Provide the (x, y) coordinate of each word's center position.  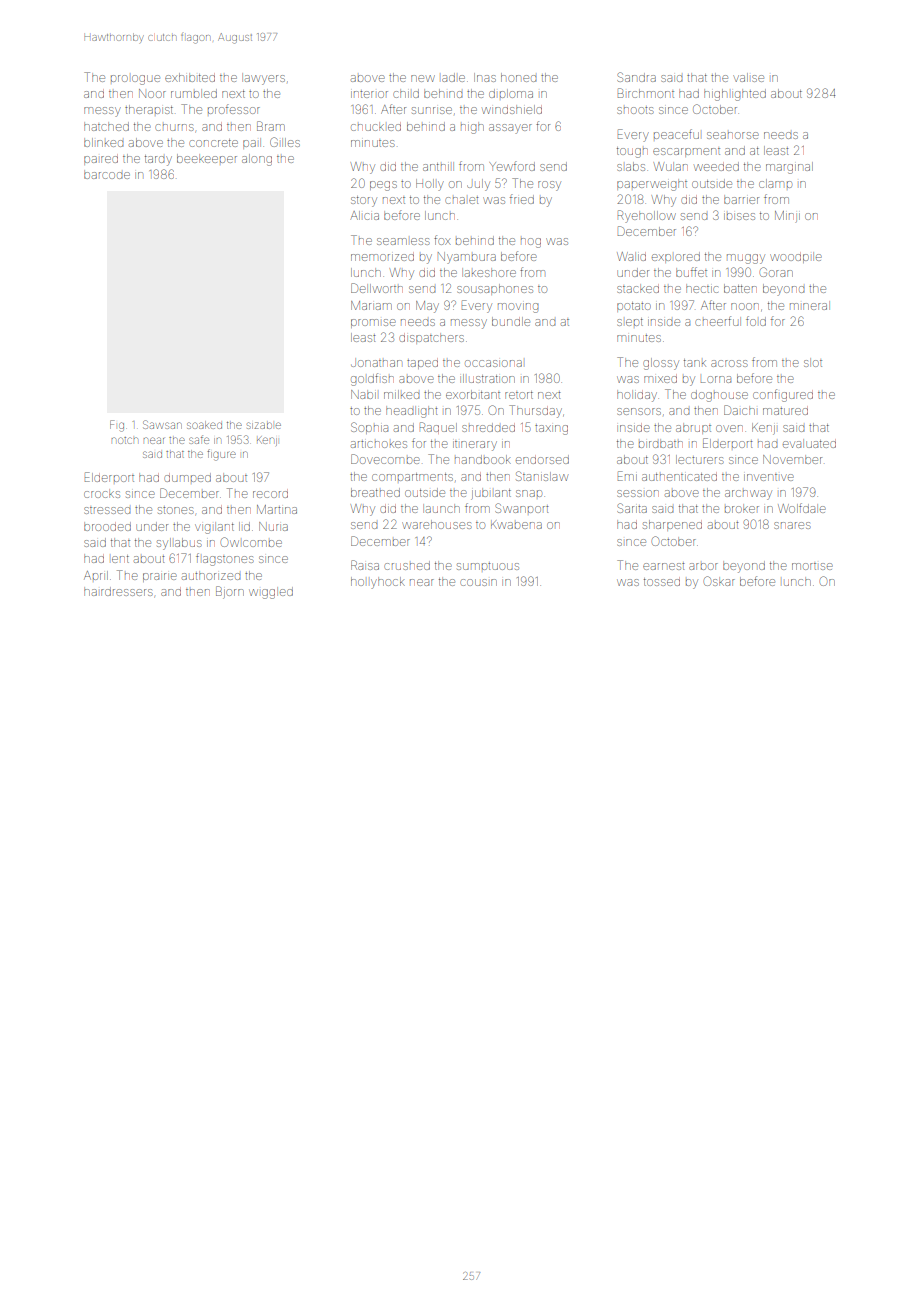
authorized (211, 575)
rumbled (194, 93)
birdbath (661, 443)
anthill (438, 166)
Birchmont (646, 93)
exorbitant (473, 394)
